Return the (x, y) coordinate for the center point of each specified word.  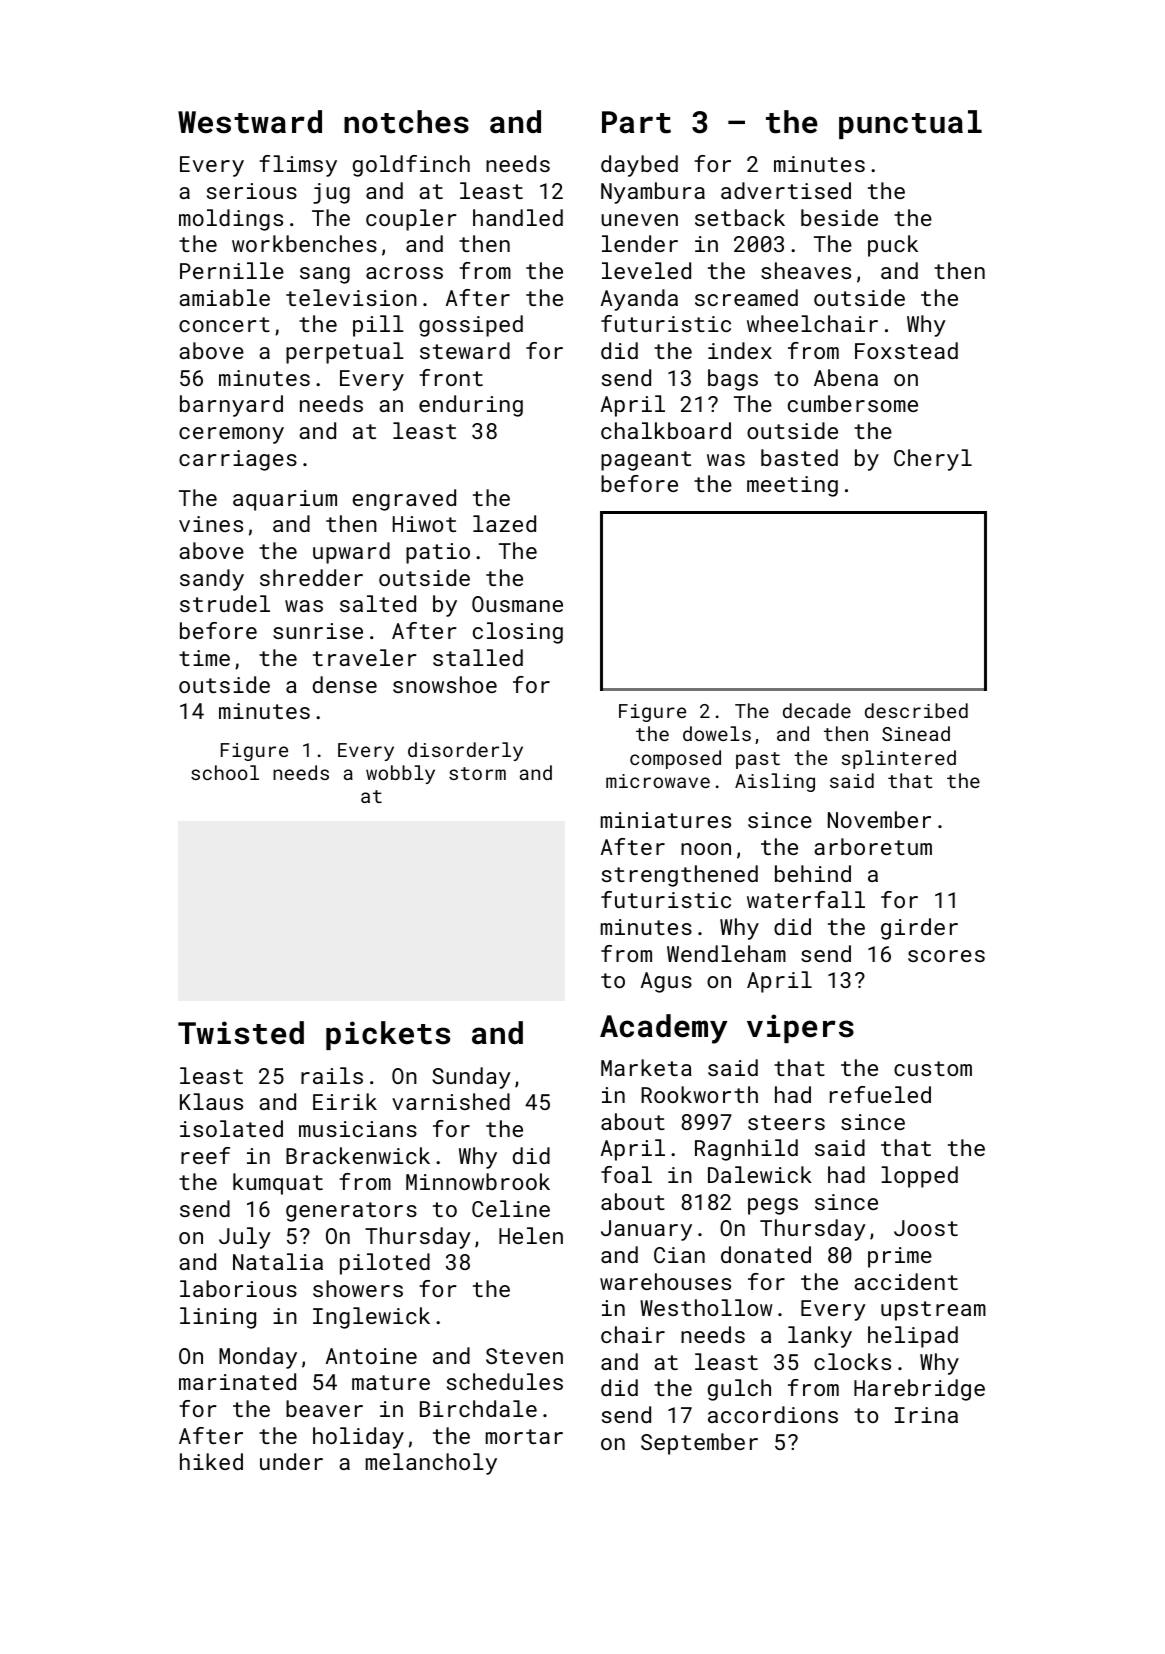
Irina (926, 1415)
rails (332, 1075)
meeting (792, 486)
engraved (404, 500)
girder (919, 929)
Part (636, 122)
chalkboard (666, 430)
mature (391, 1382)
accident (906, 1281)
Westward (250, 122)
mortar (524, 1436)
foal (626, 1174)
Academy (664, 1029)
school (225, 772)
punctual (910, 124)
